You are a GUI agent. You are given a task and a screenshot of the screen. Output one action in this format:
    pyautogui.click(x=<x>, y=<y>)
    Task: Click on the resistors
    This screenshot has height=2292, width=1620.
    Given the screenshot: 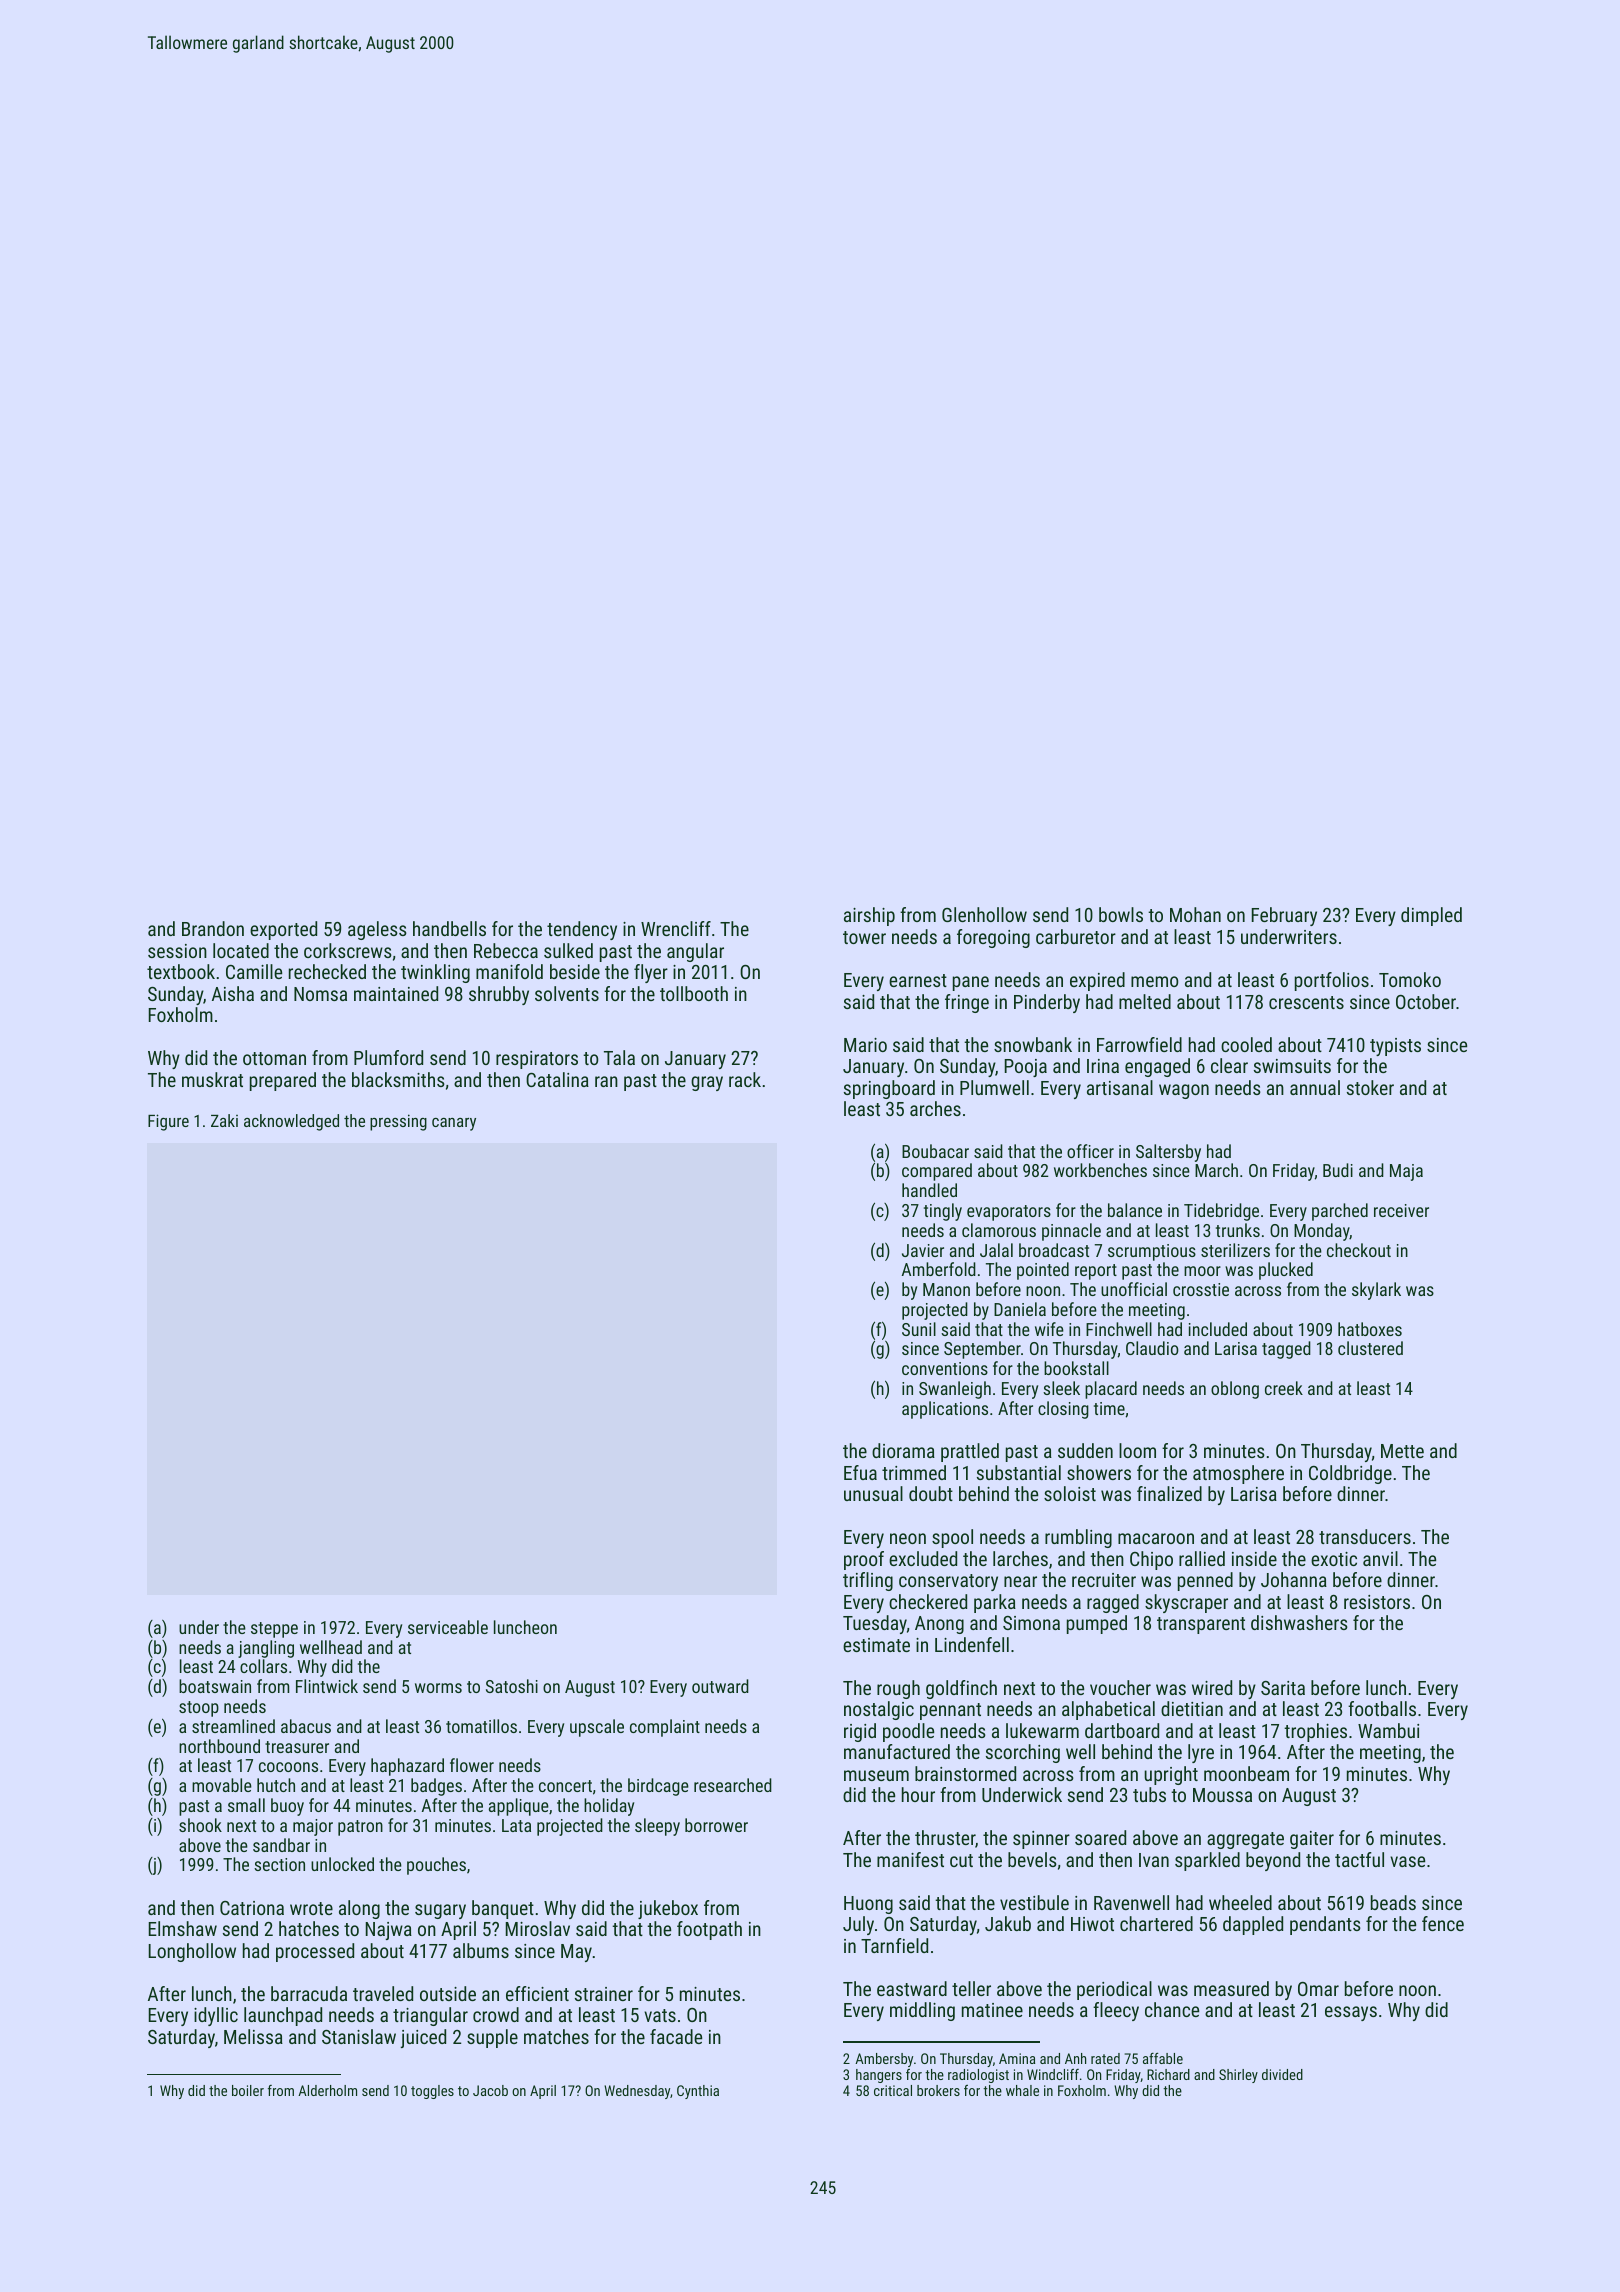 What is the action you would take?
    pyautogui.click(x=1377, y=1602)
